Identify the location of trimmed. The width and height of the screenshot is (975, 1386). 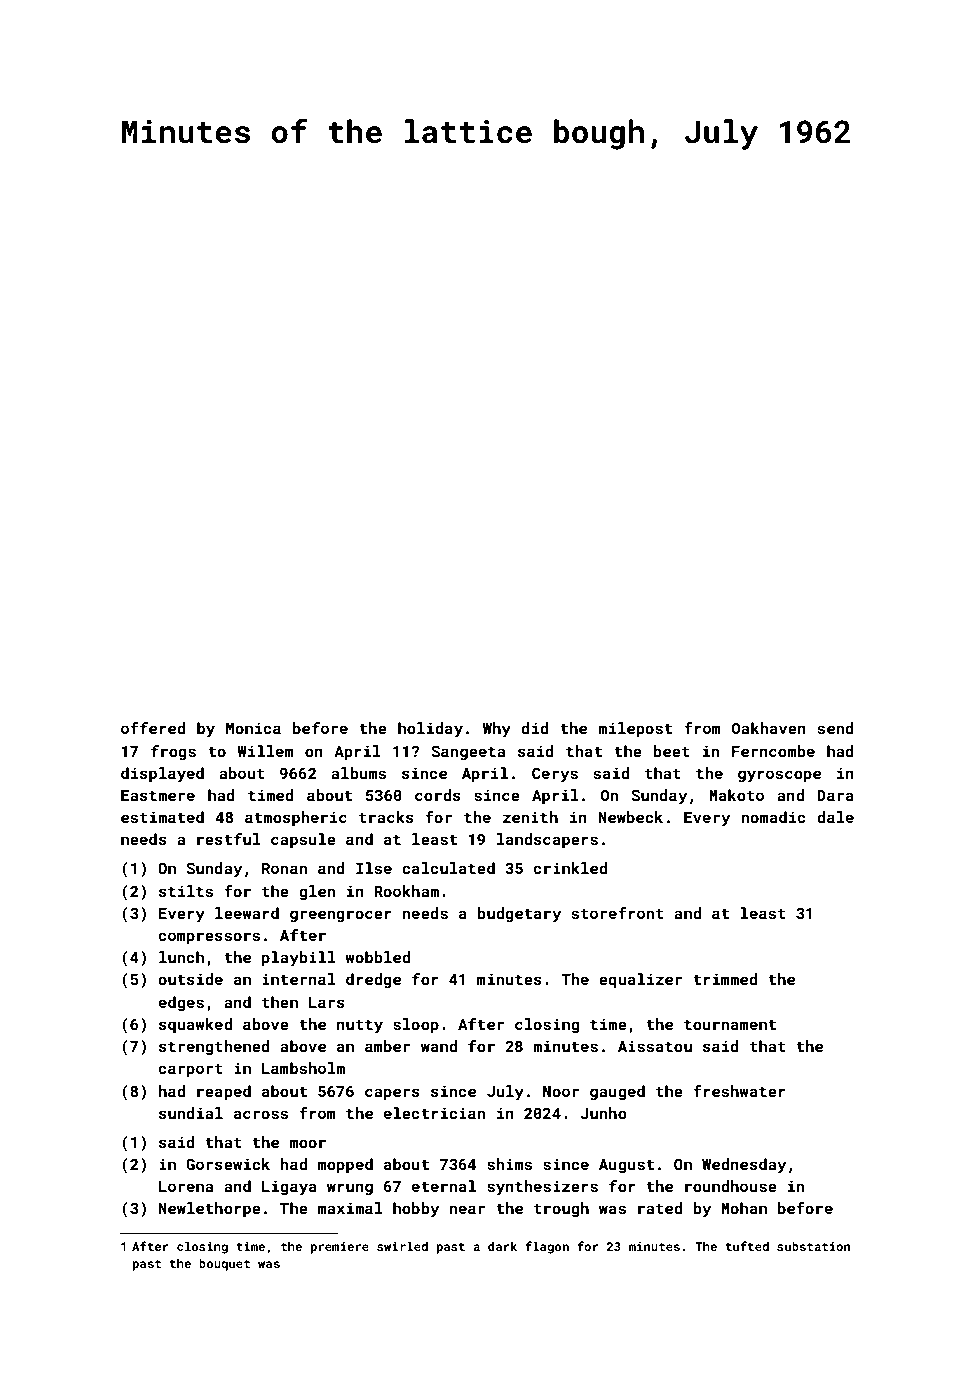
(725, 979).
